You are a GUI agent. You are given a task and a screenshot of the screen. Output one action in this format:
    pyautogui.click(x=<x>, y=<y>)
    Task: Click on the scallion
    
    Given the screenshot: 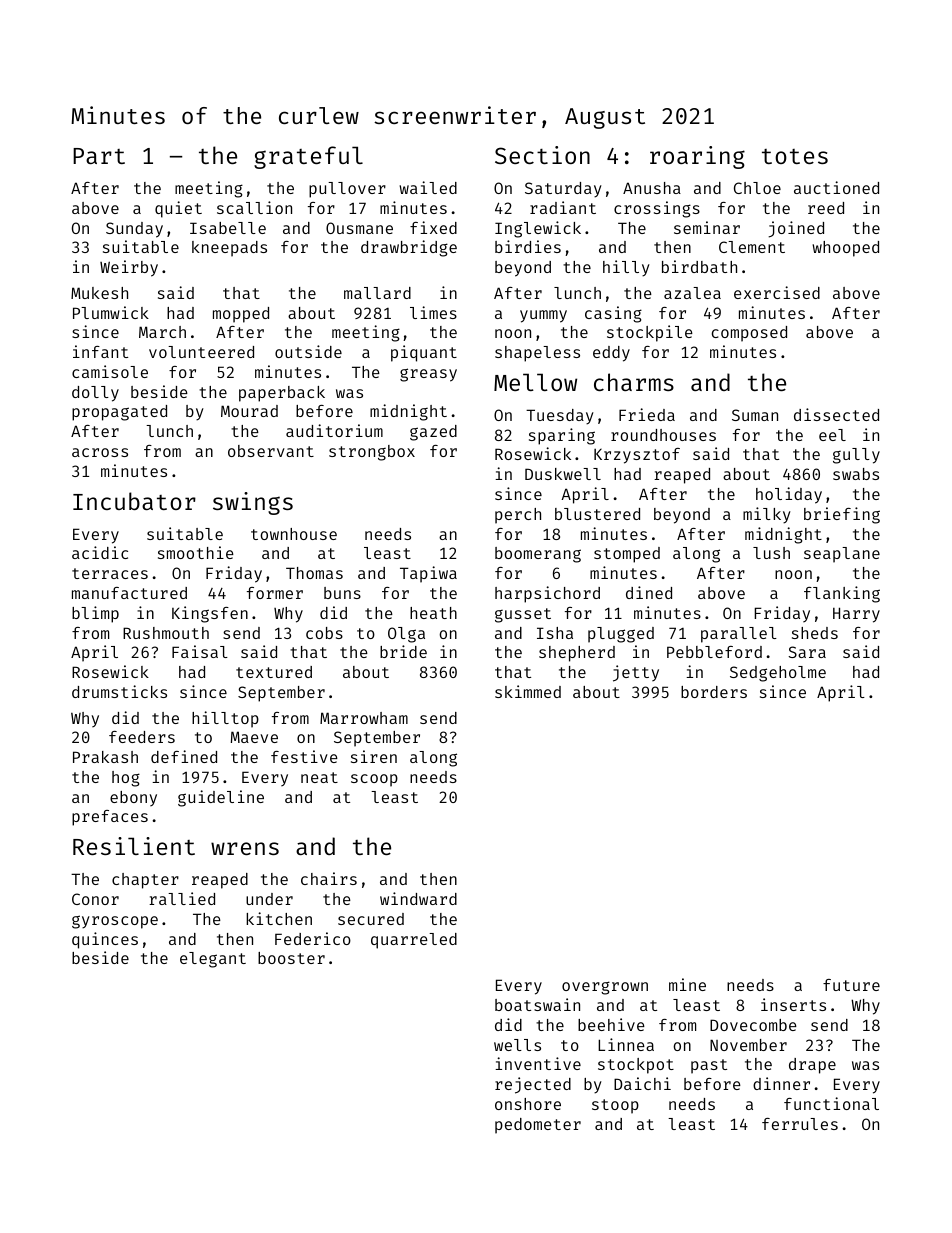 What is the action you would take?
    pyautogui.click(x=254, y=207)
